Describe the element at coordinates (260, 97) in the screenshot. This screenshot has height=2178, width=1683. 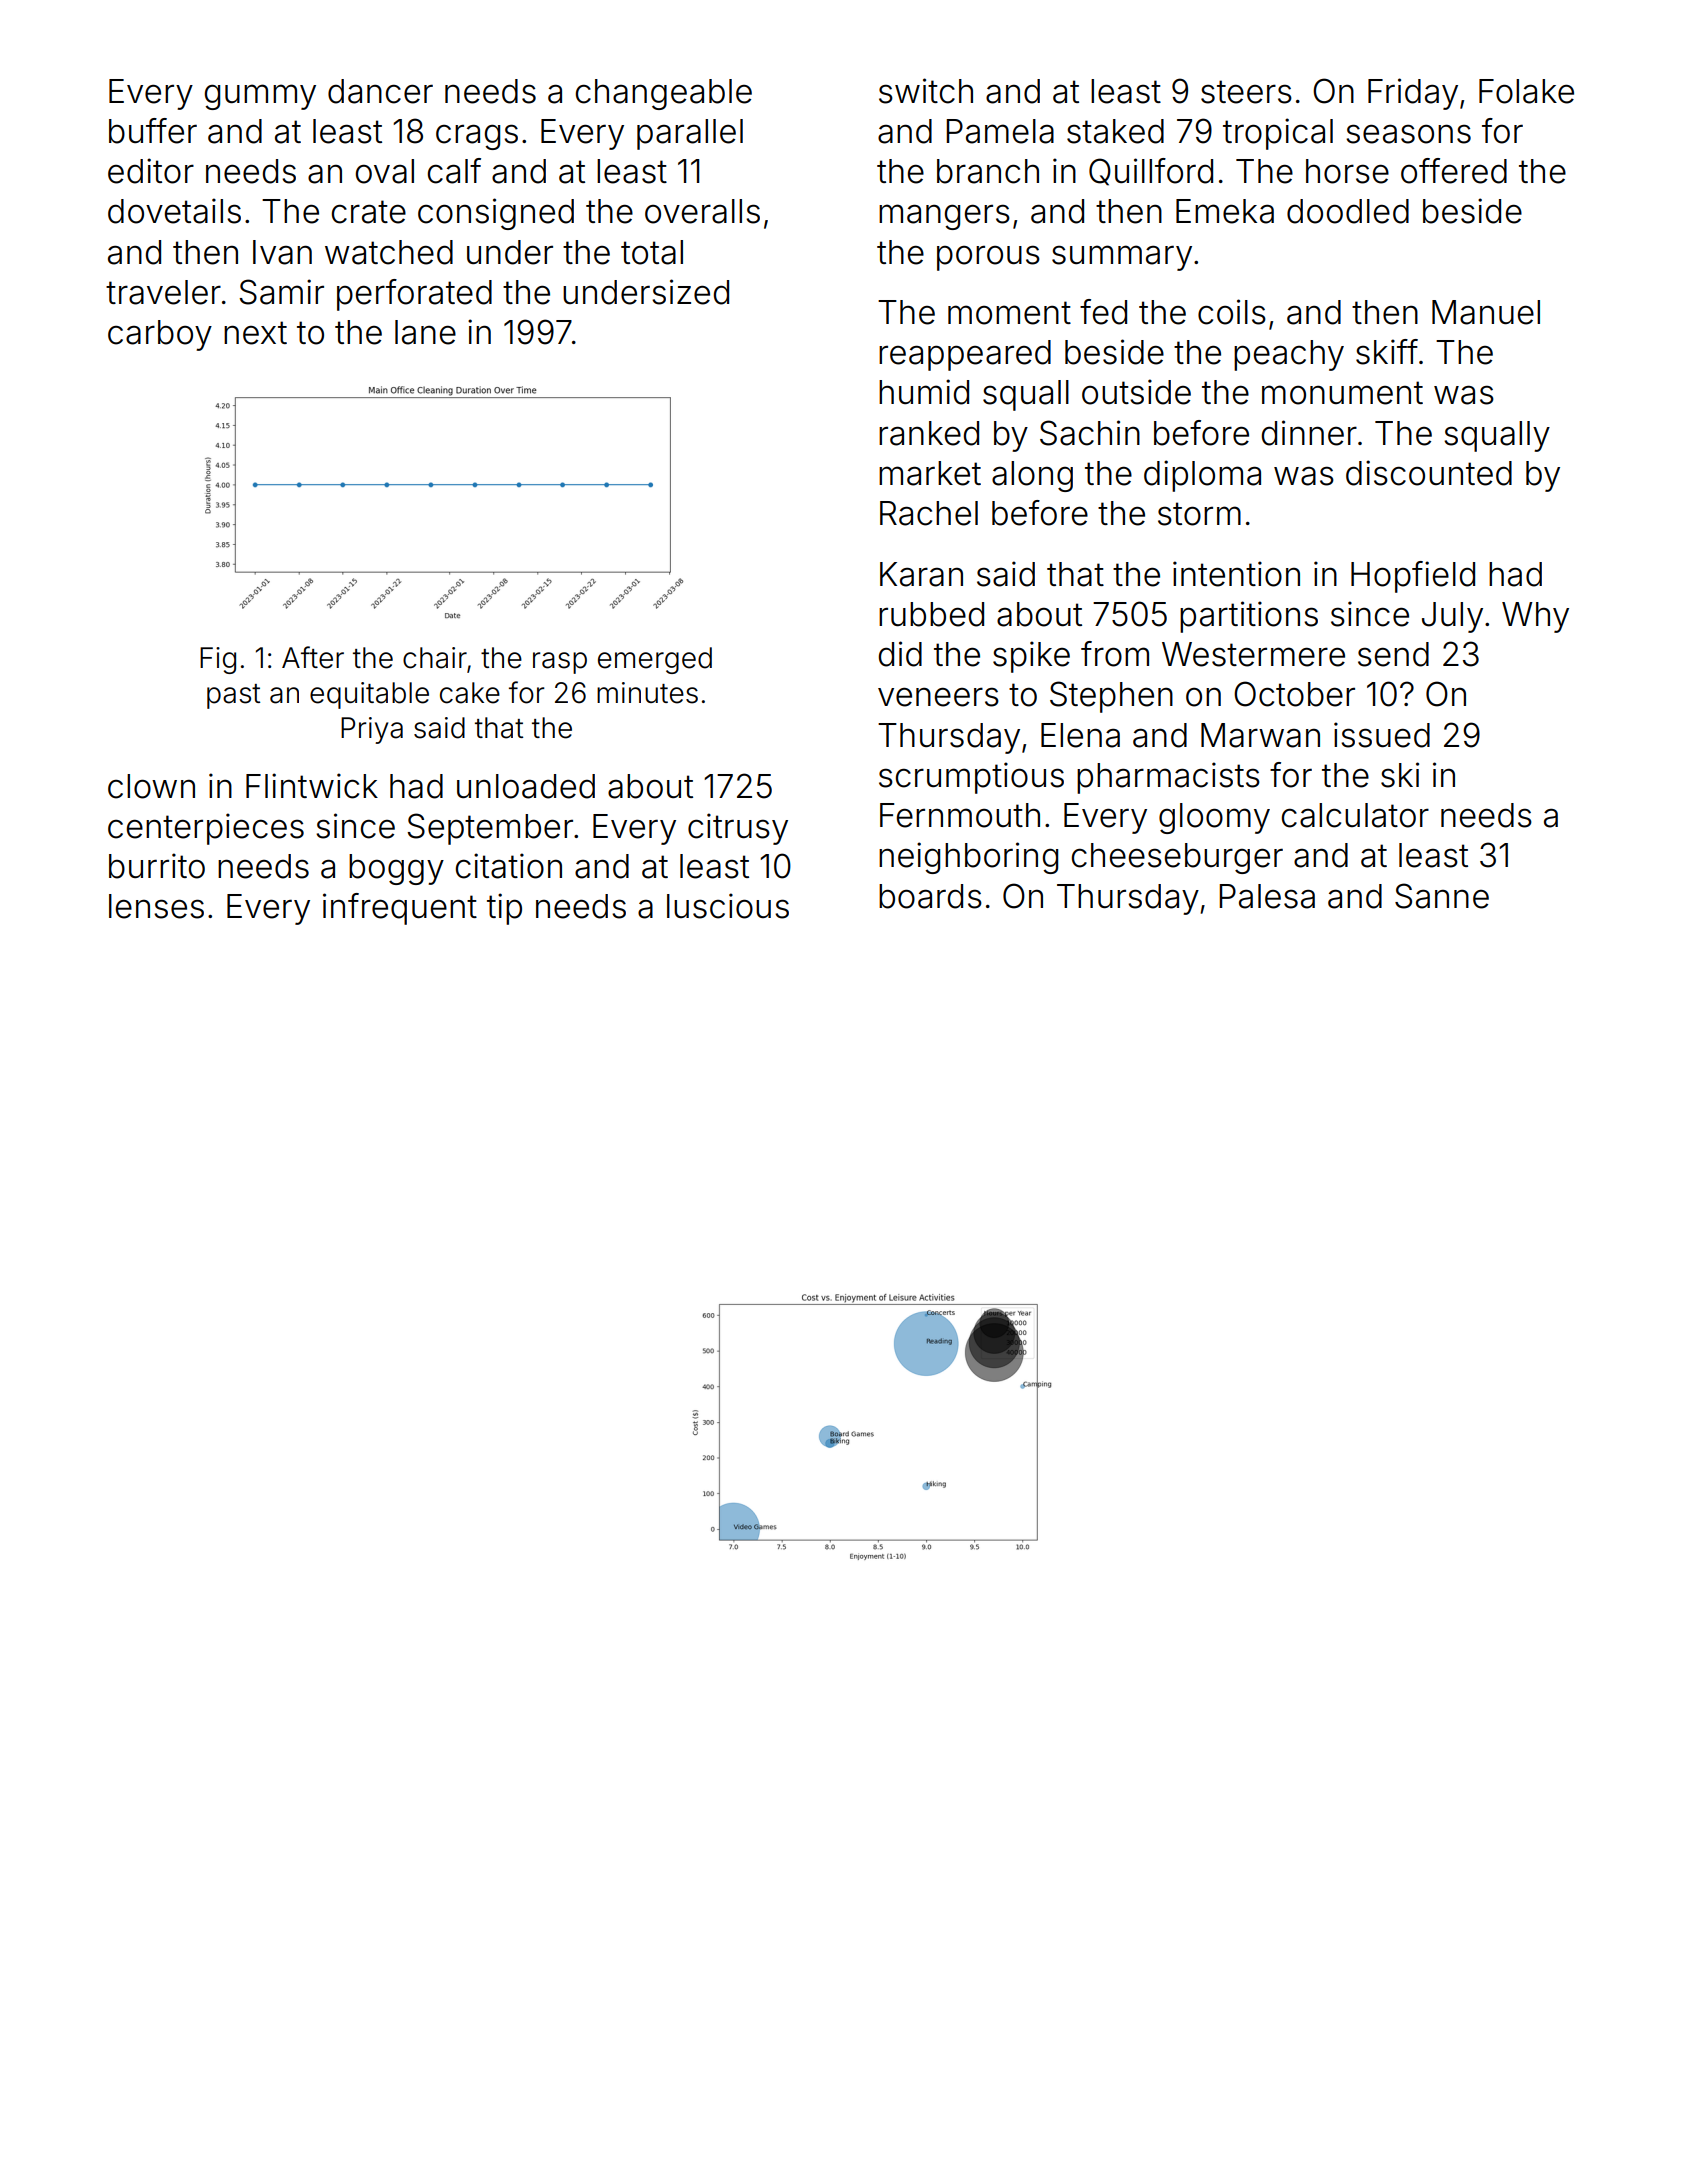
I see `gummy` at that location.
